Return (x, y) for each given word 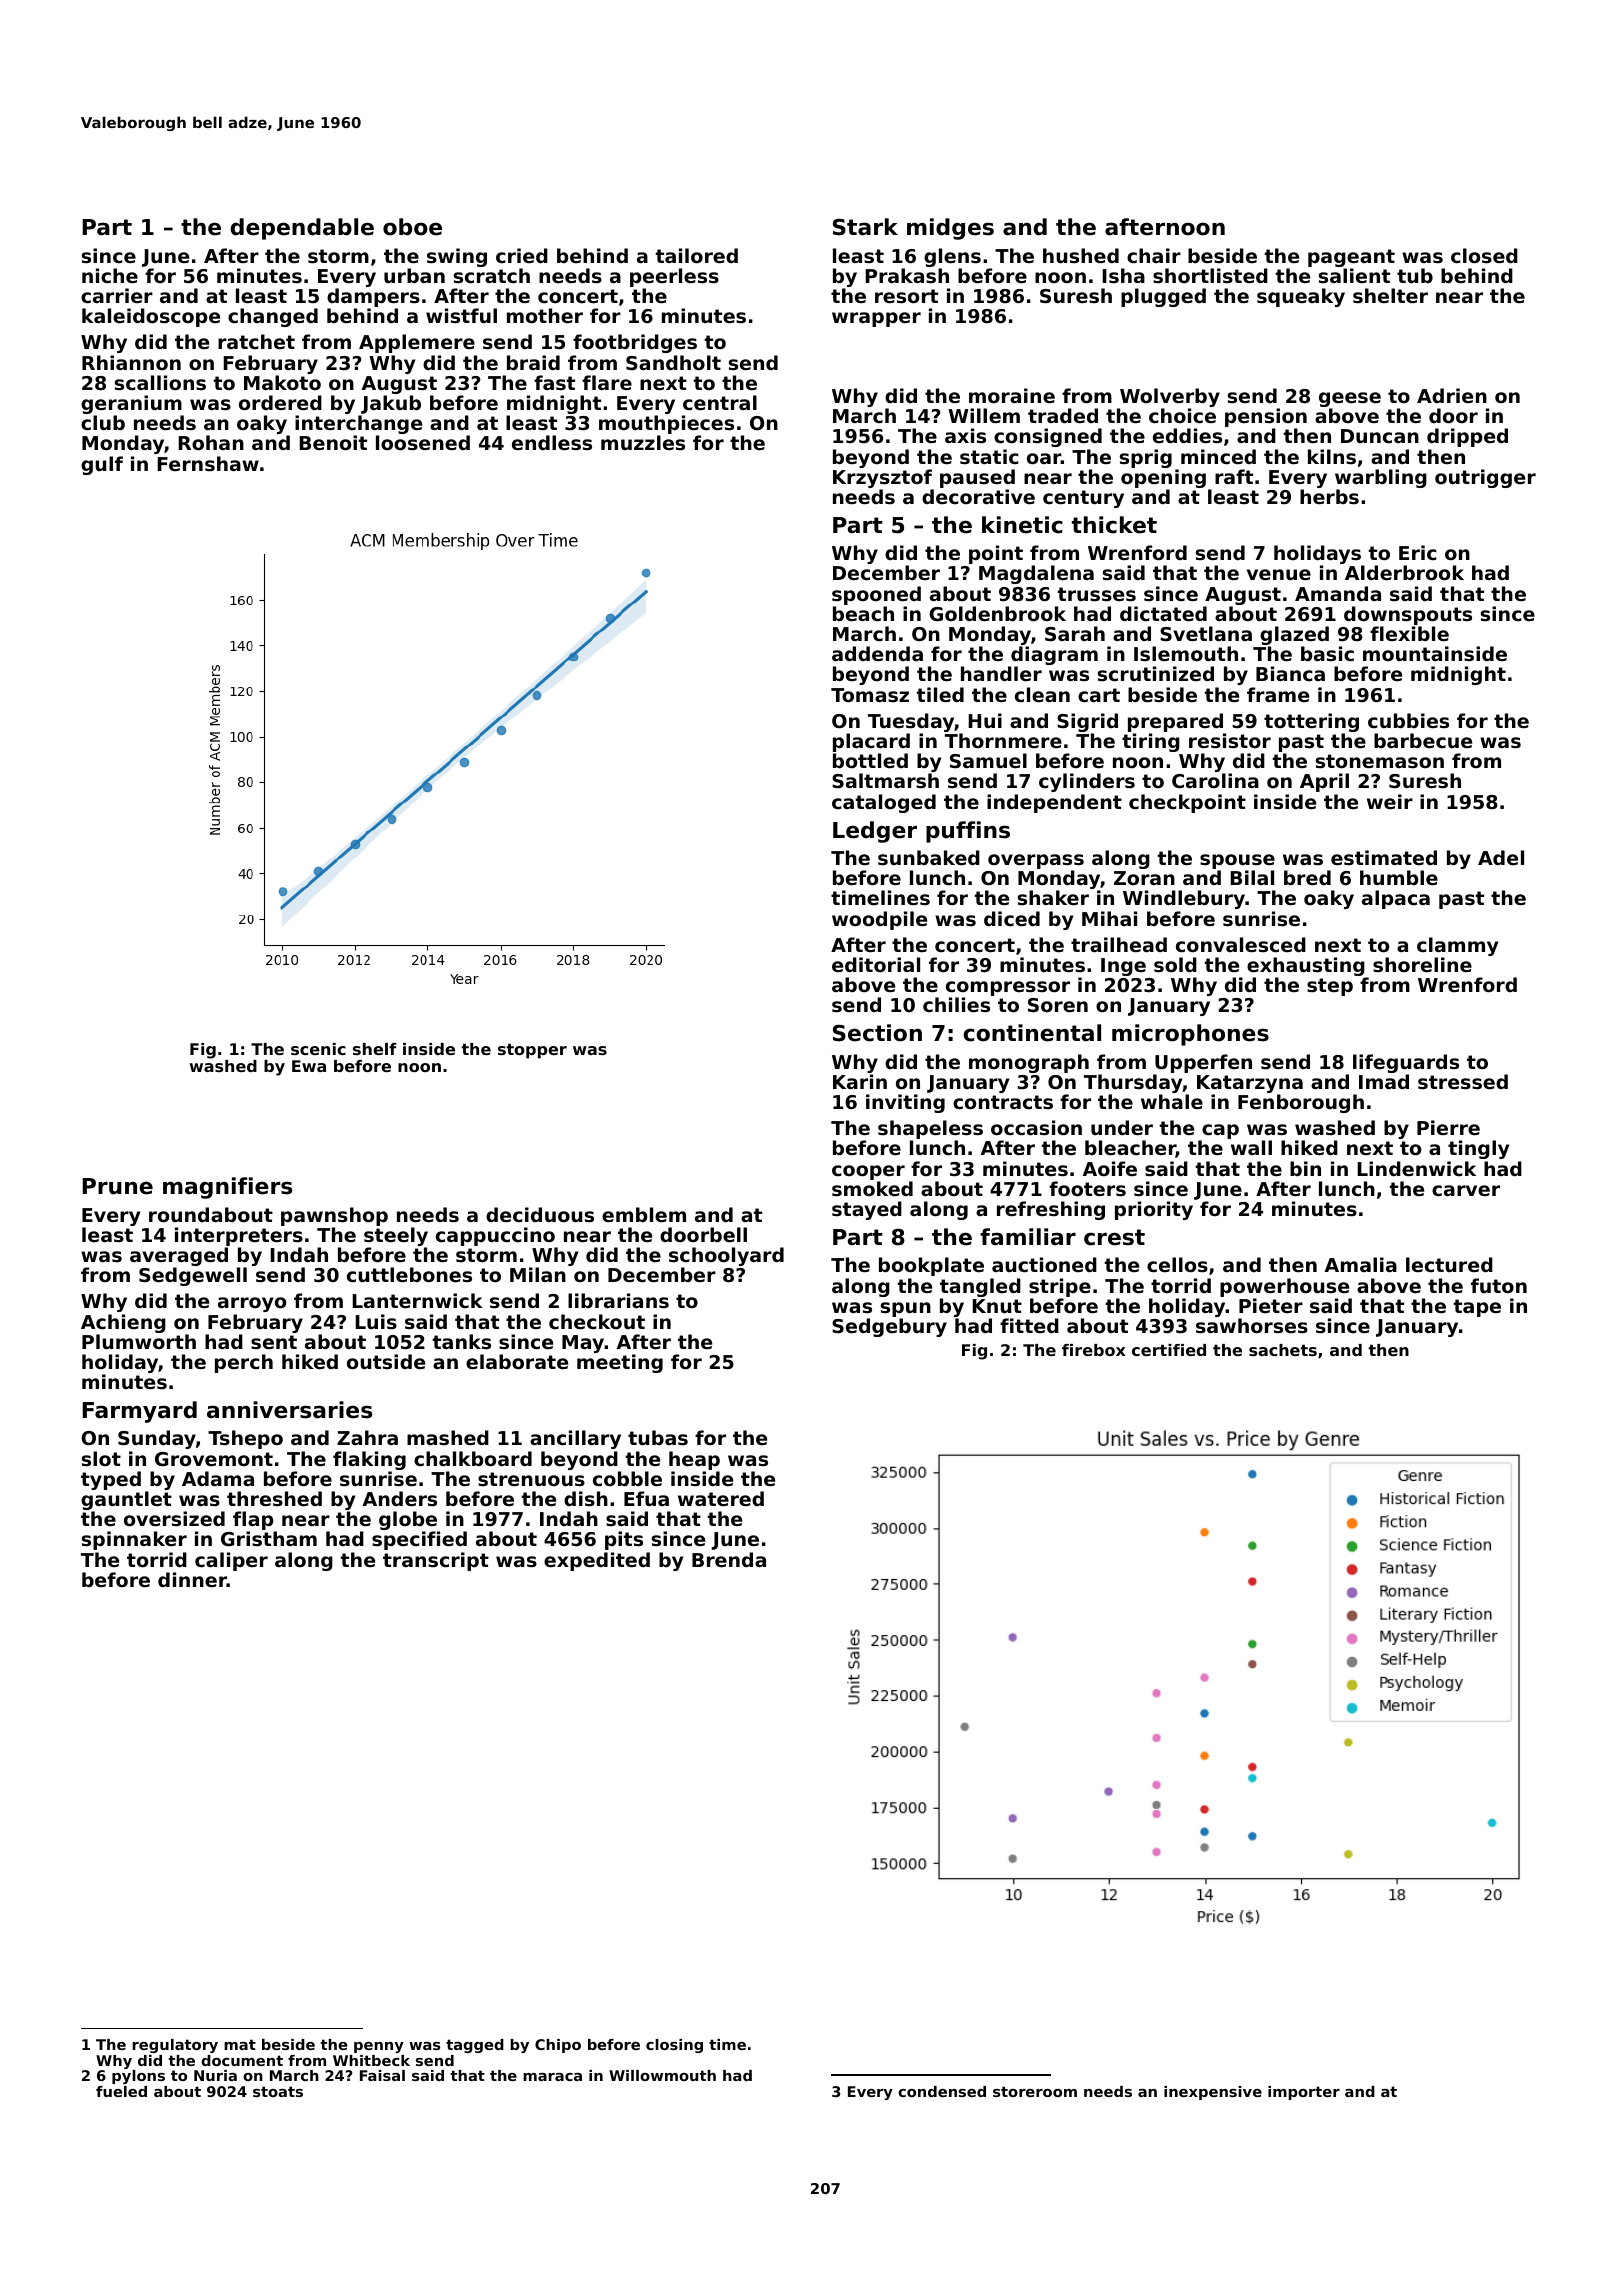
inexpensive (1213, 2093)
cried (522, 255)
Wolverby (1170, 397)
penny (379, 2047)
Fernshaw (208, 463)
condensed (942, 2091)
